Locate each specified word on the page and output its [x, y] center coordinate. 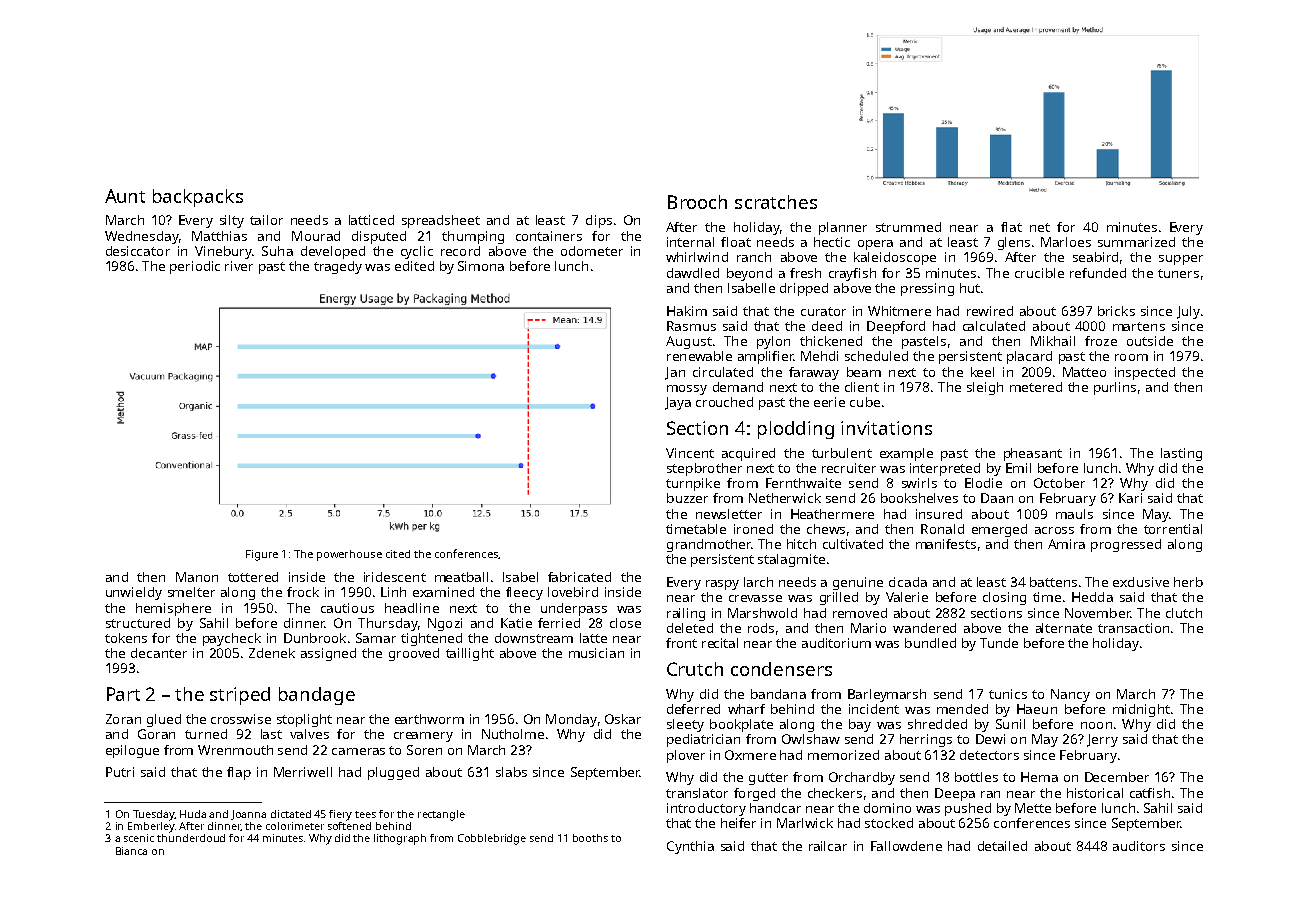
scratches [776, 202]
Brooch [697, 202]
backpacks [198, 198]
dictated [291, 814]
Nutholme [513, 734]
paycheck [232, 639]
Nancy [1070, 695]
